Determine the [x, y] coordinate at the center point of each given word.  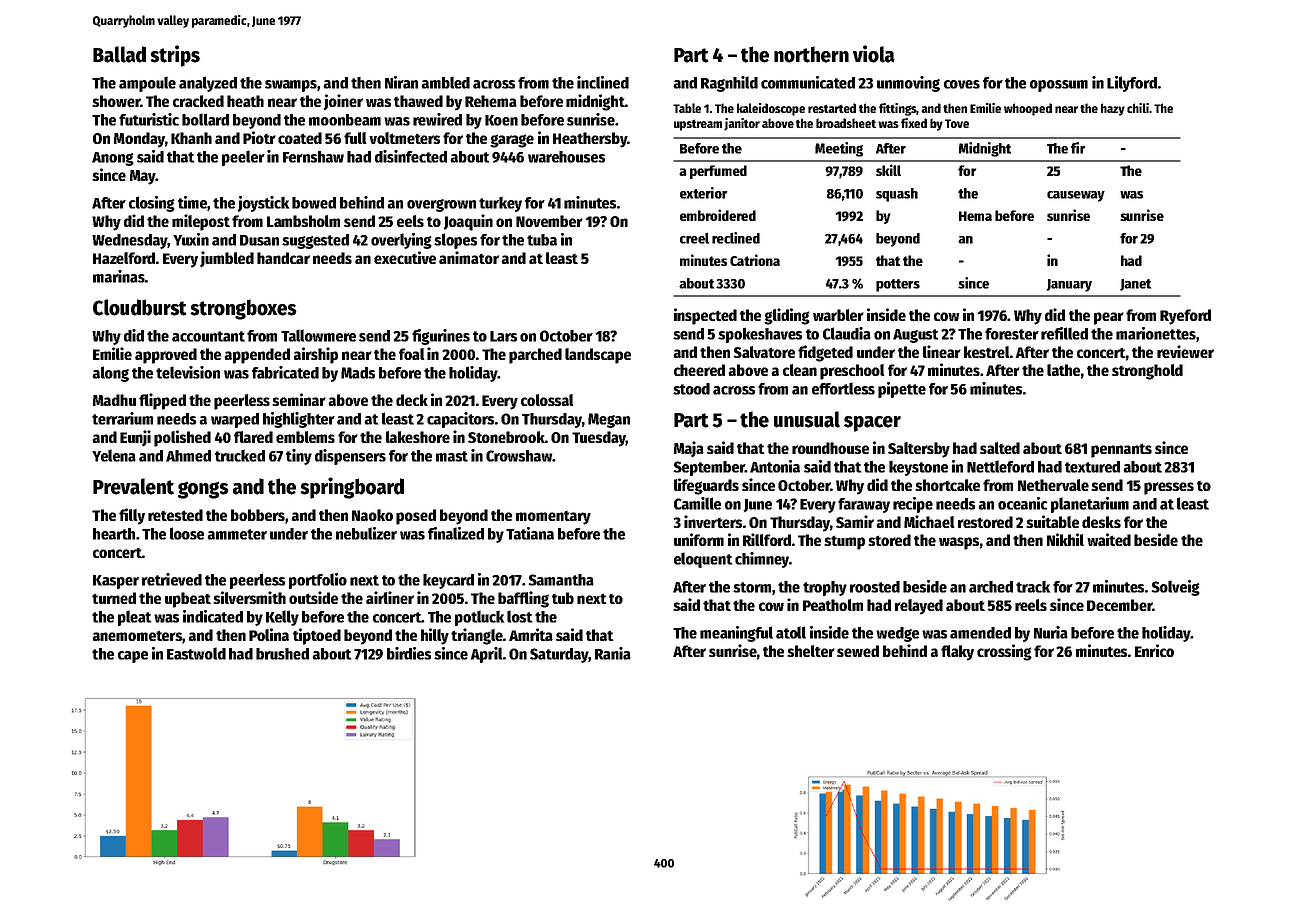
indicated [213, 616]
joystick [263, 204]
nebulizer [366, 533]
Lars [503, 336]
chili [1138, 108]
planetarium [1090, 505]
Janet [1135, 285]
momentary [553, 518]
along [110, 374]
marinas [119, 276]
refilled [1064, 333]
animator [469, 257]
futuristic [149, 119]
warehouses [566, 157]
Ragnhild [729, 84]
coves [962, 84]
